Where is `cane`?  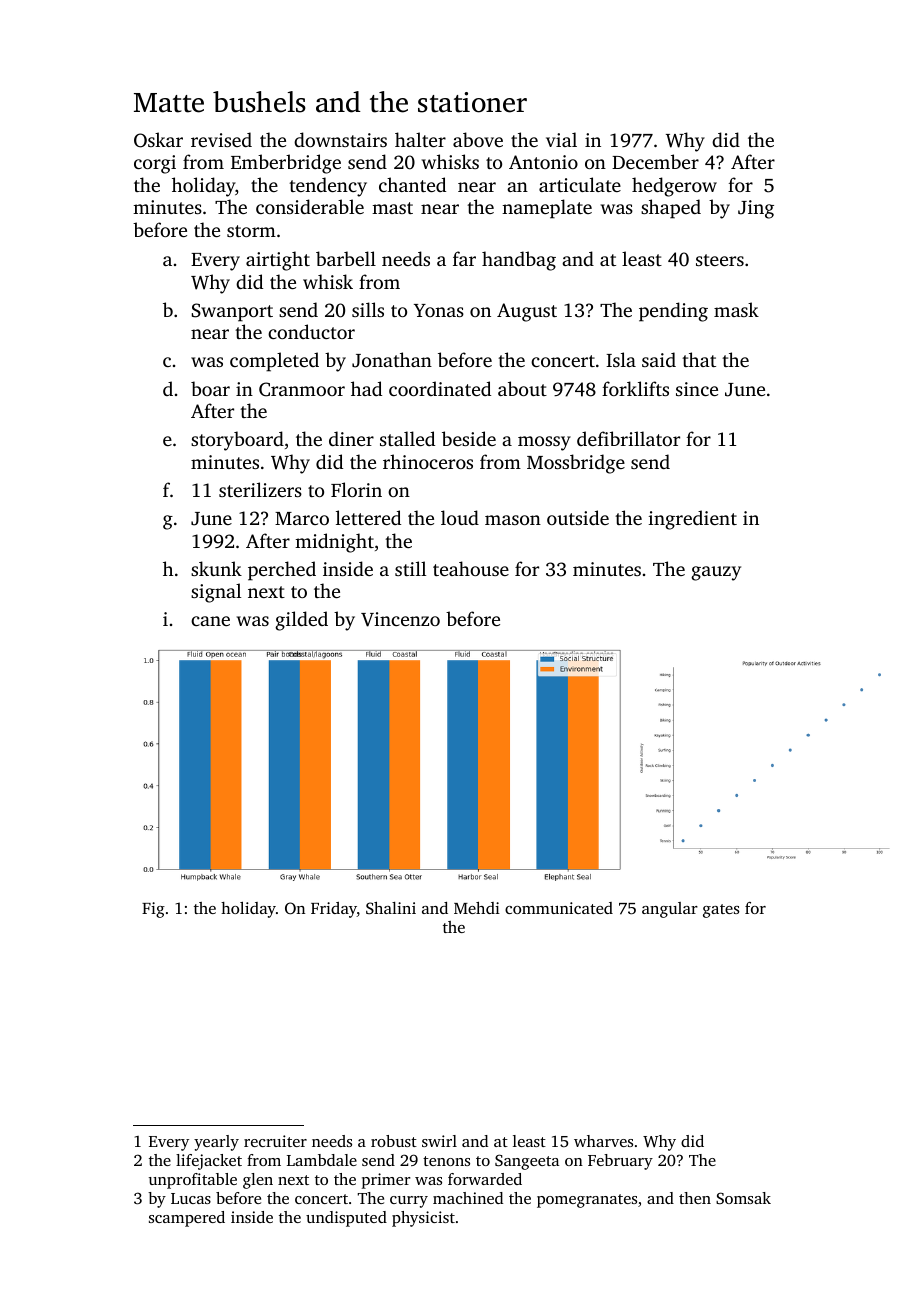 cane is located at coordinates (210, 621).
